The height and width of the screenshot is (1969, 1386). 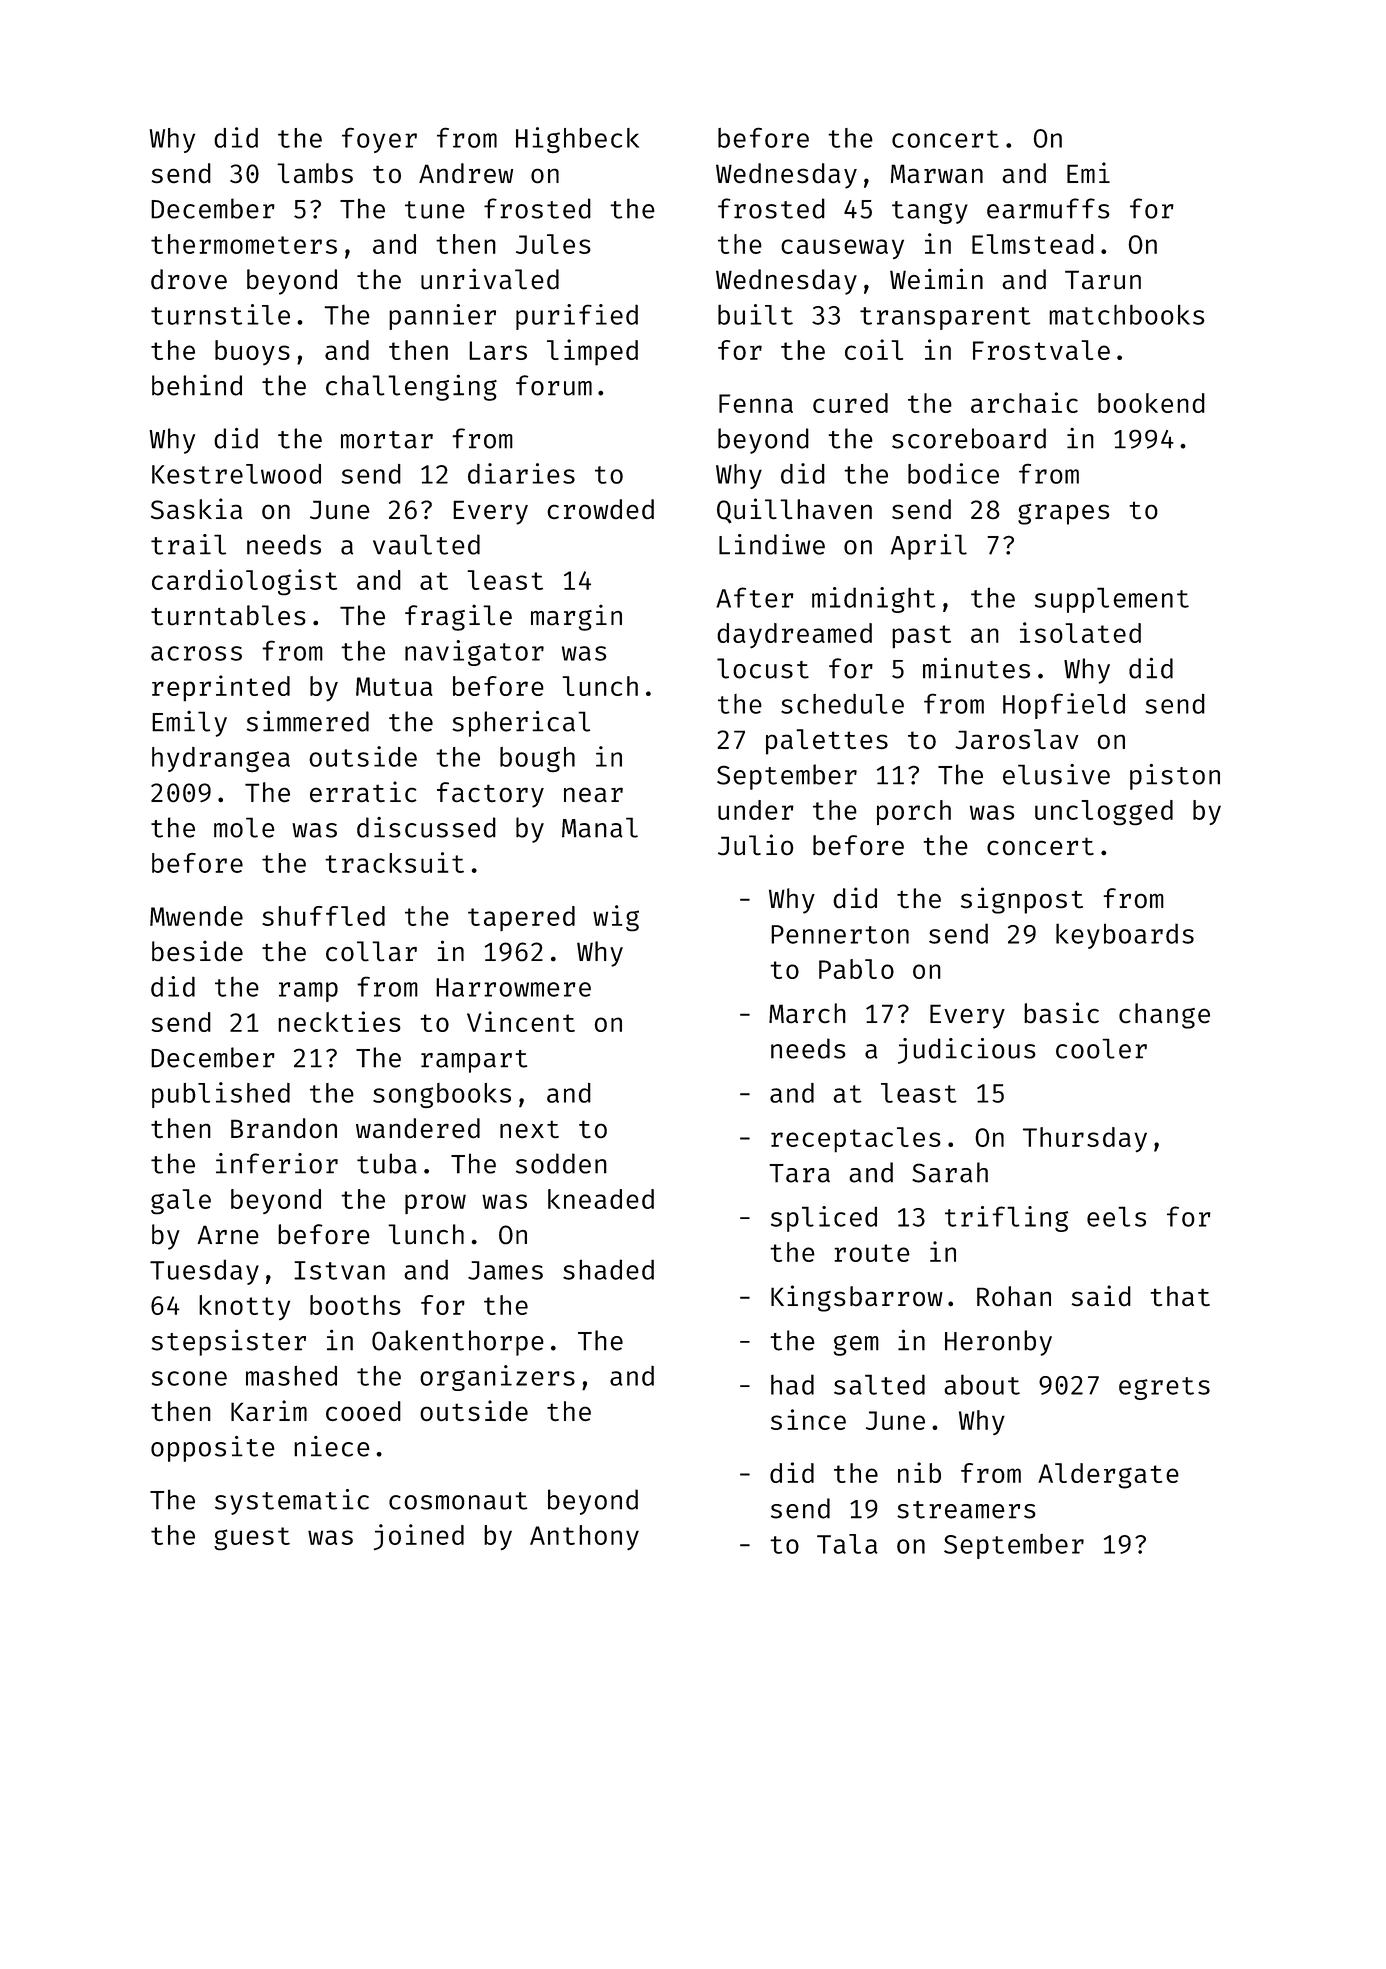 I want to click on Highbeck, so click(x=577, y=140).
